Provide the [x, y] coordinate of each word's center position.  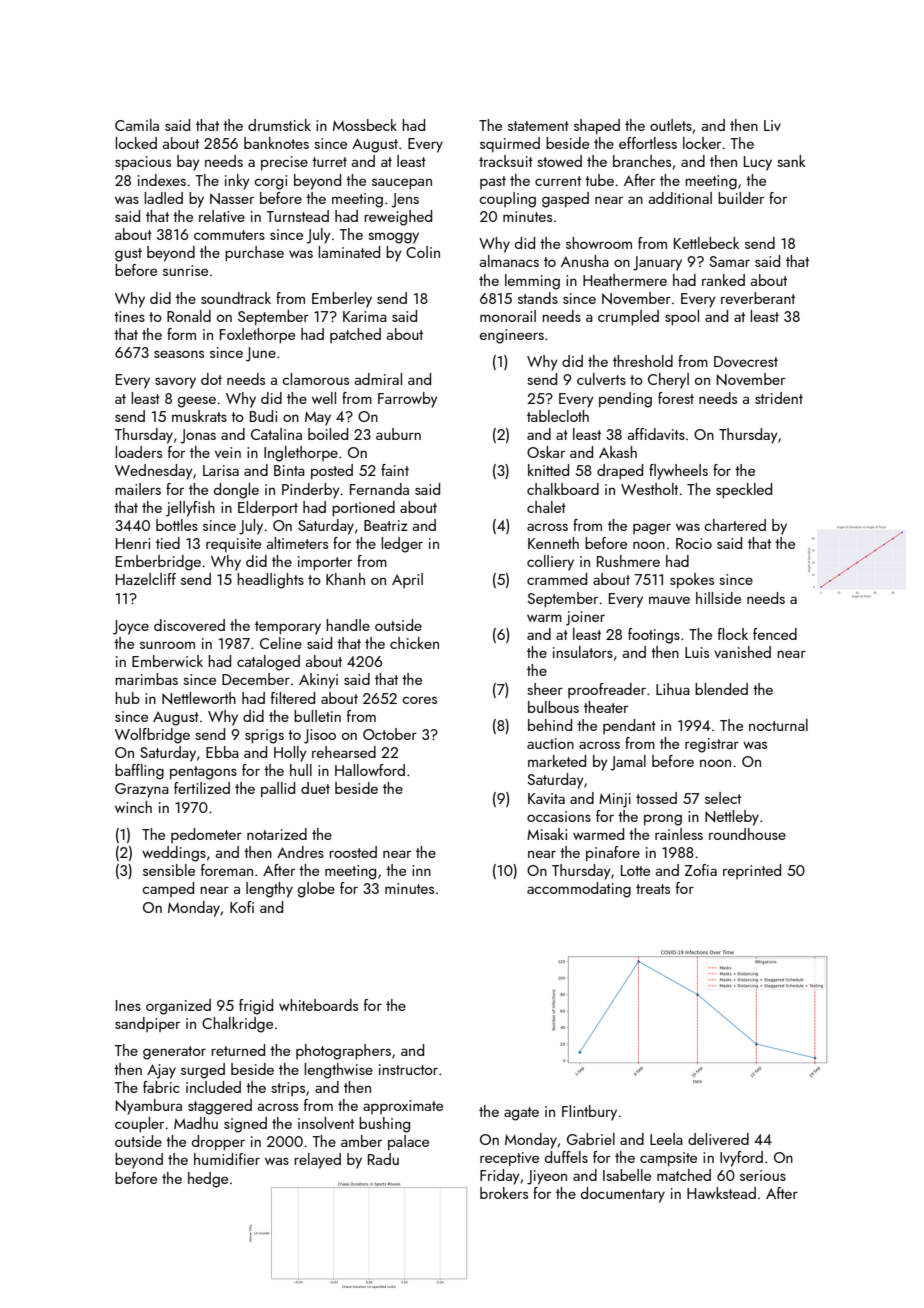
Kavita [546, 798]
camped [168, 889]
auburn [398, 434]
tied [168, 543]
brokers [504, 1193]
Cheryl [668, 381]
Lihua [673, 689]
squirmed [510, 144]
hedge [208, 1180]
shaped [597, 126]
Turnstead [298, 216]
